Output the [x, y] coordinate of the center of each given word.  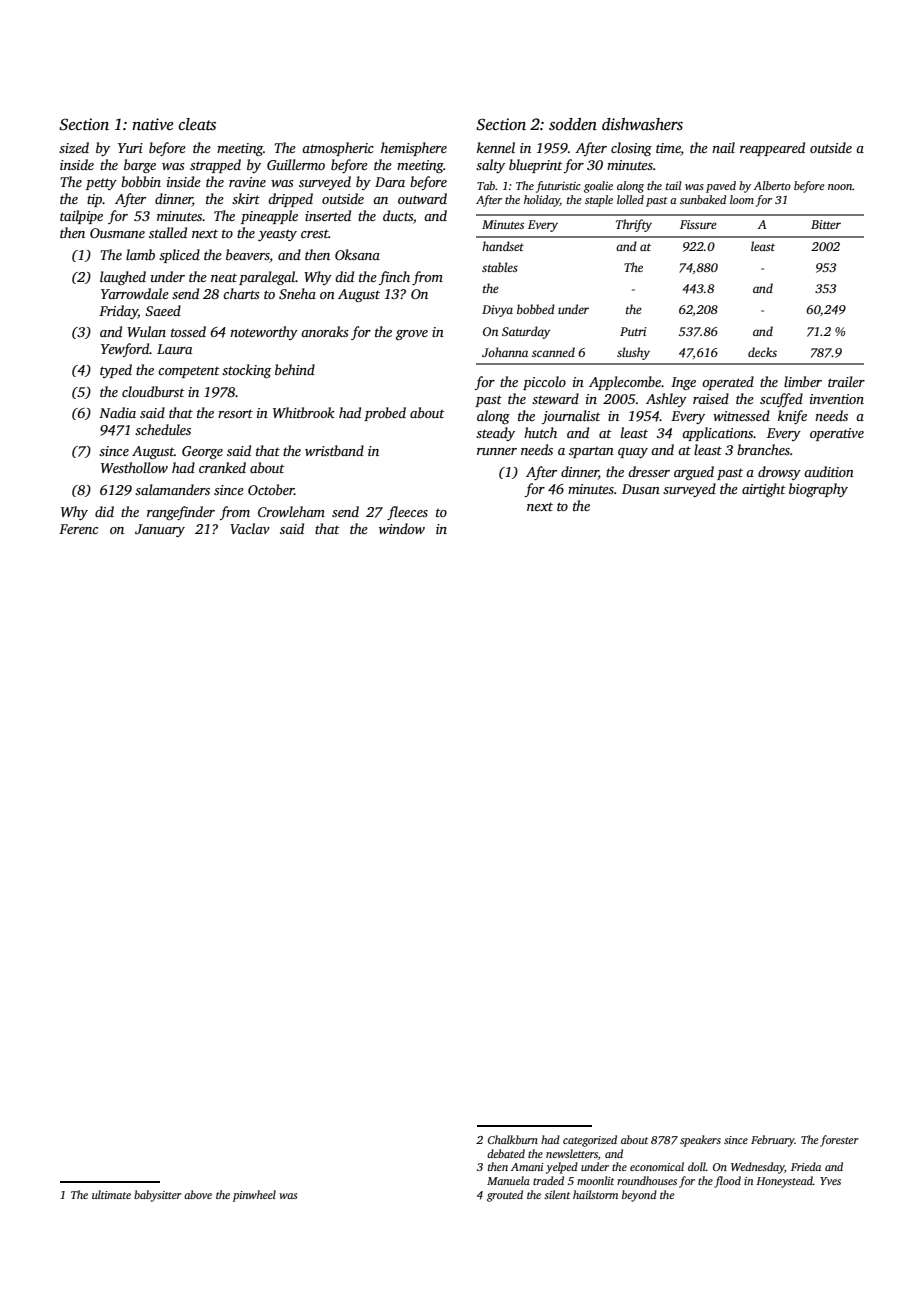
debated [506, 1153]
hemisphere [414, 149]
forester [839, 1141]
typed [116, 371]
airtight [764, 490]
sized [74, 147]
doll [697, 1166]
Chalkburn [513, 1139]
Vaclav [250, 528]
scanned [553, 352]
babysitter [158, 1196]
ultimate [111, 1194]
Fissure [698, 224]
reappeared [772, 149]
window [402, 528]
